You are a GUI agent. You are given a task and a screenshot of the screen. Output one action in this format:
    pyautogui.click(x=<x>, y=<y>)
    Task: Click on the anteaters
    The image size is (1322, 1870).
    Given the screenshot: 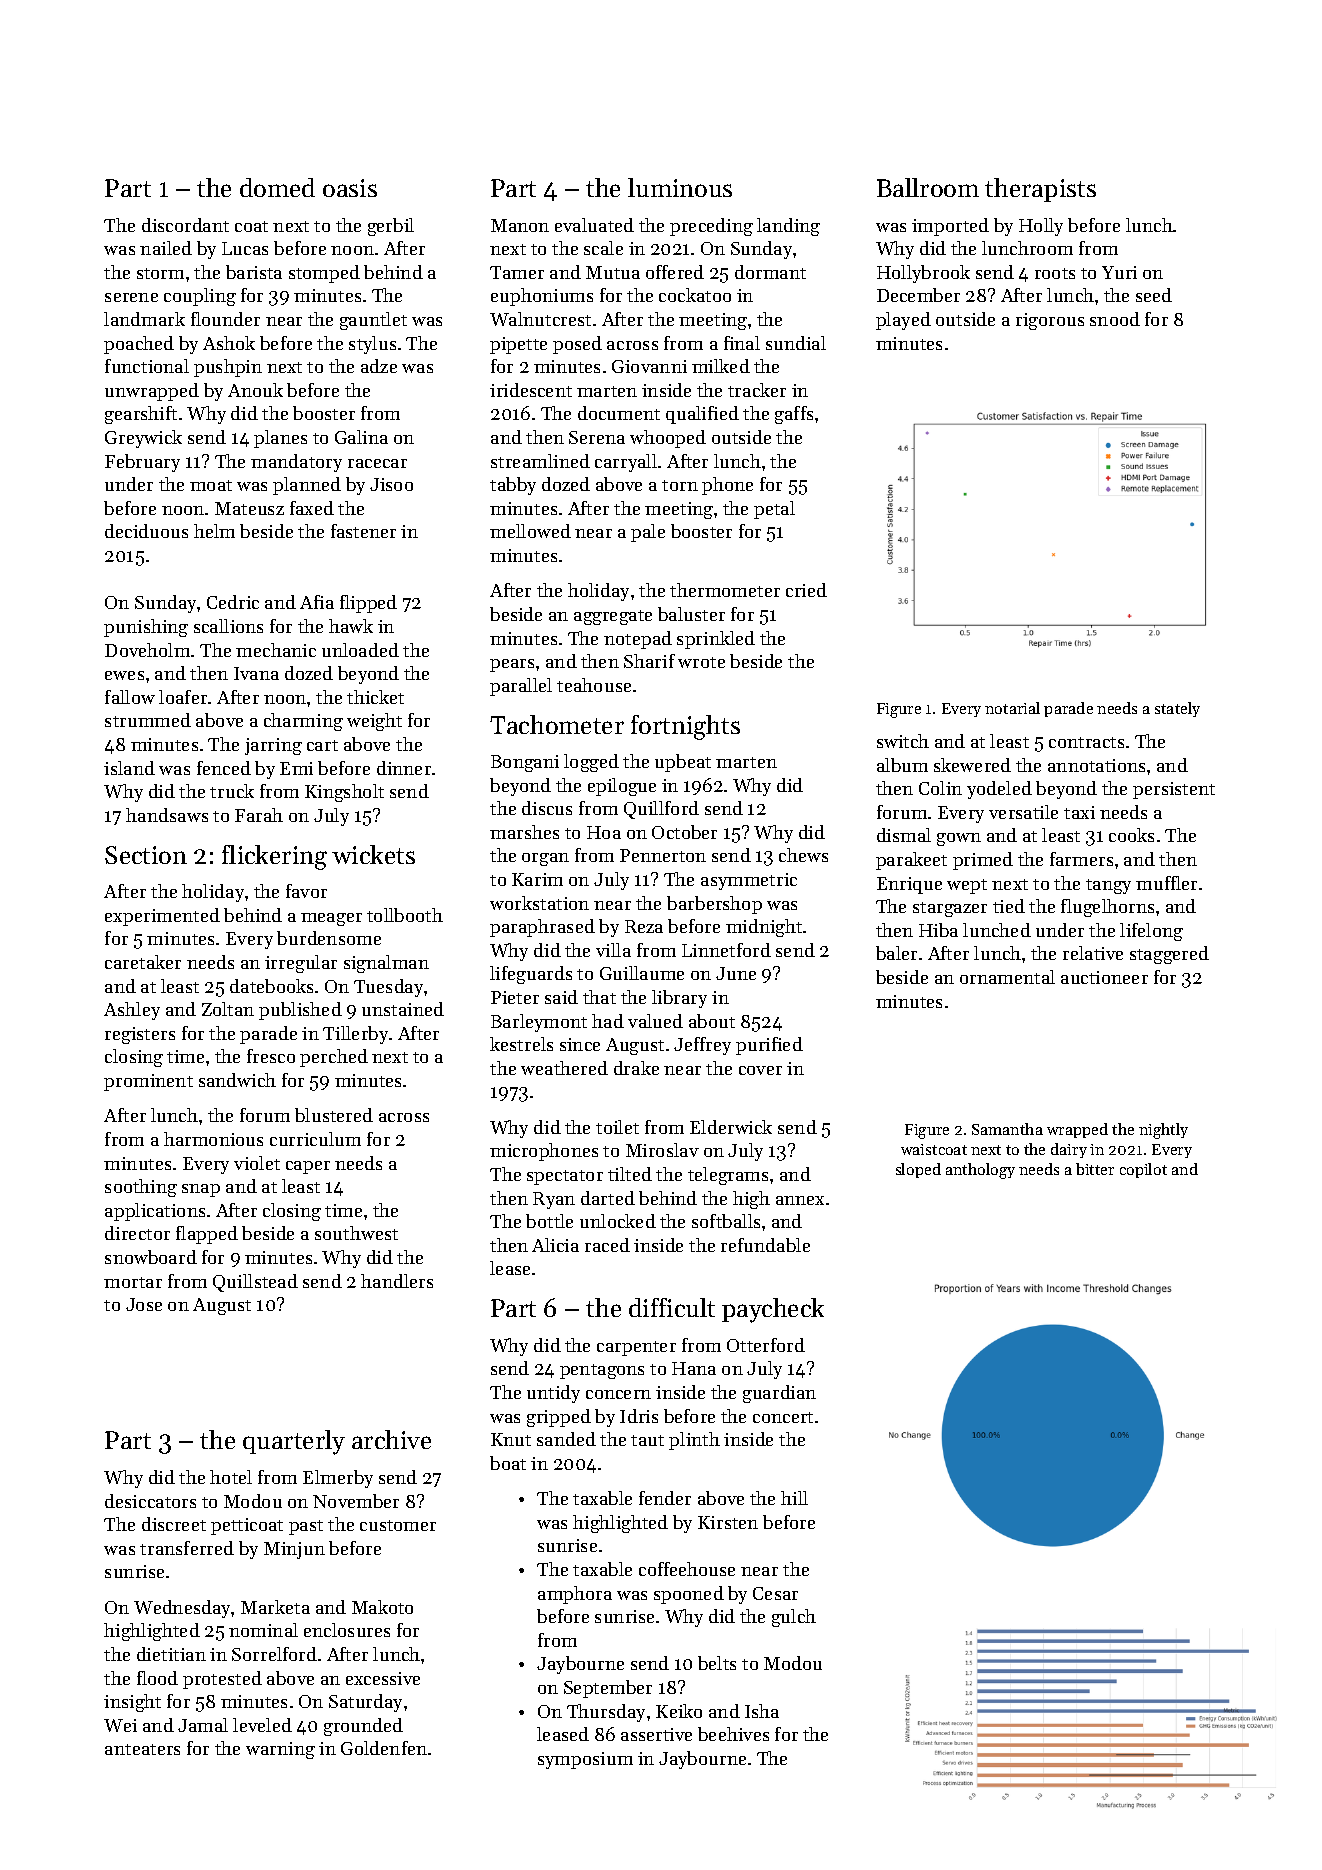 What is the action you would take?
    pyautogui.click(x=142, y=1749)
